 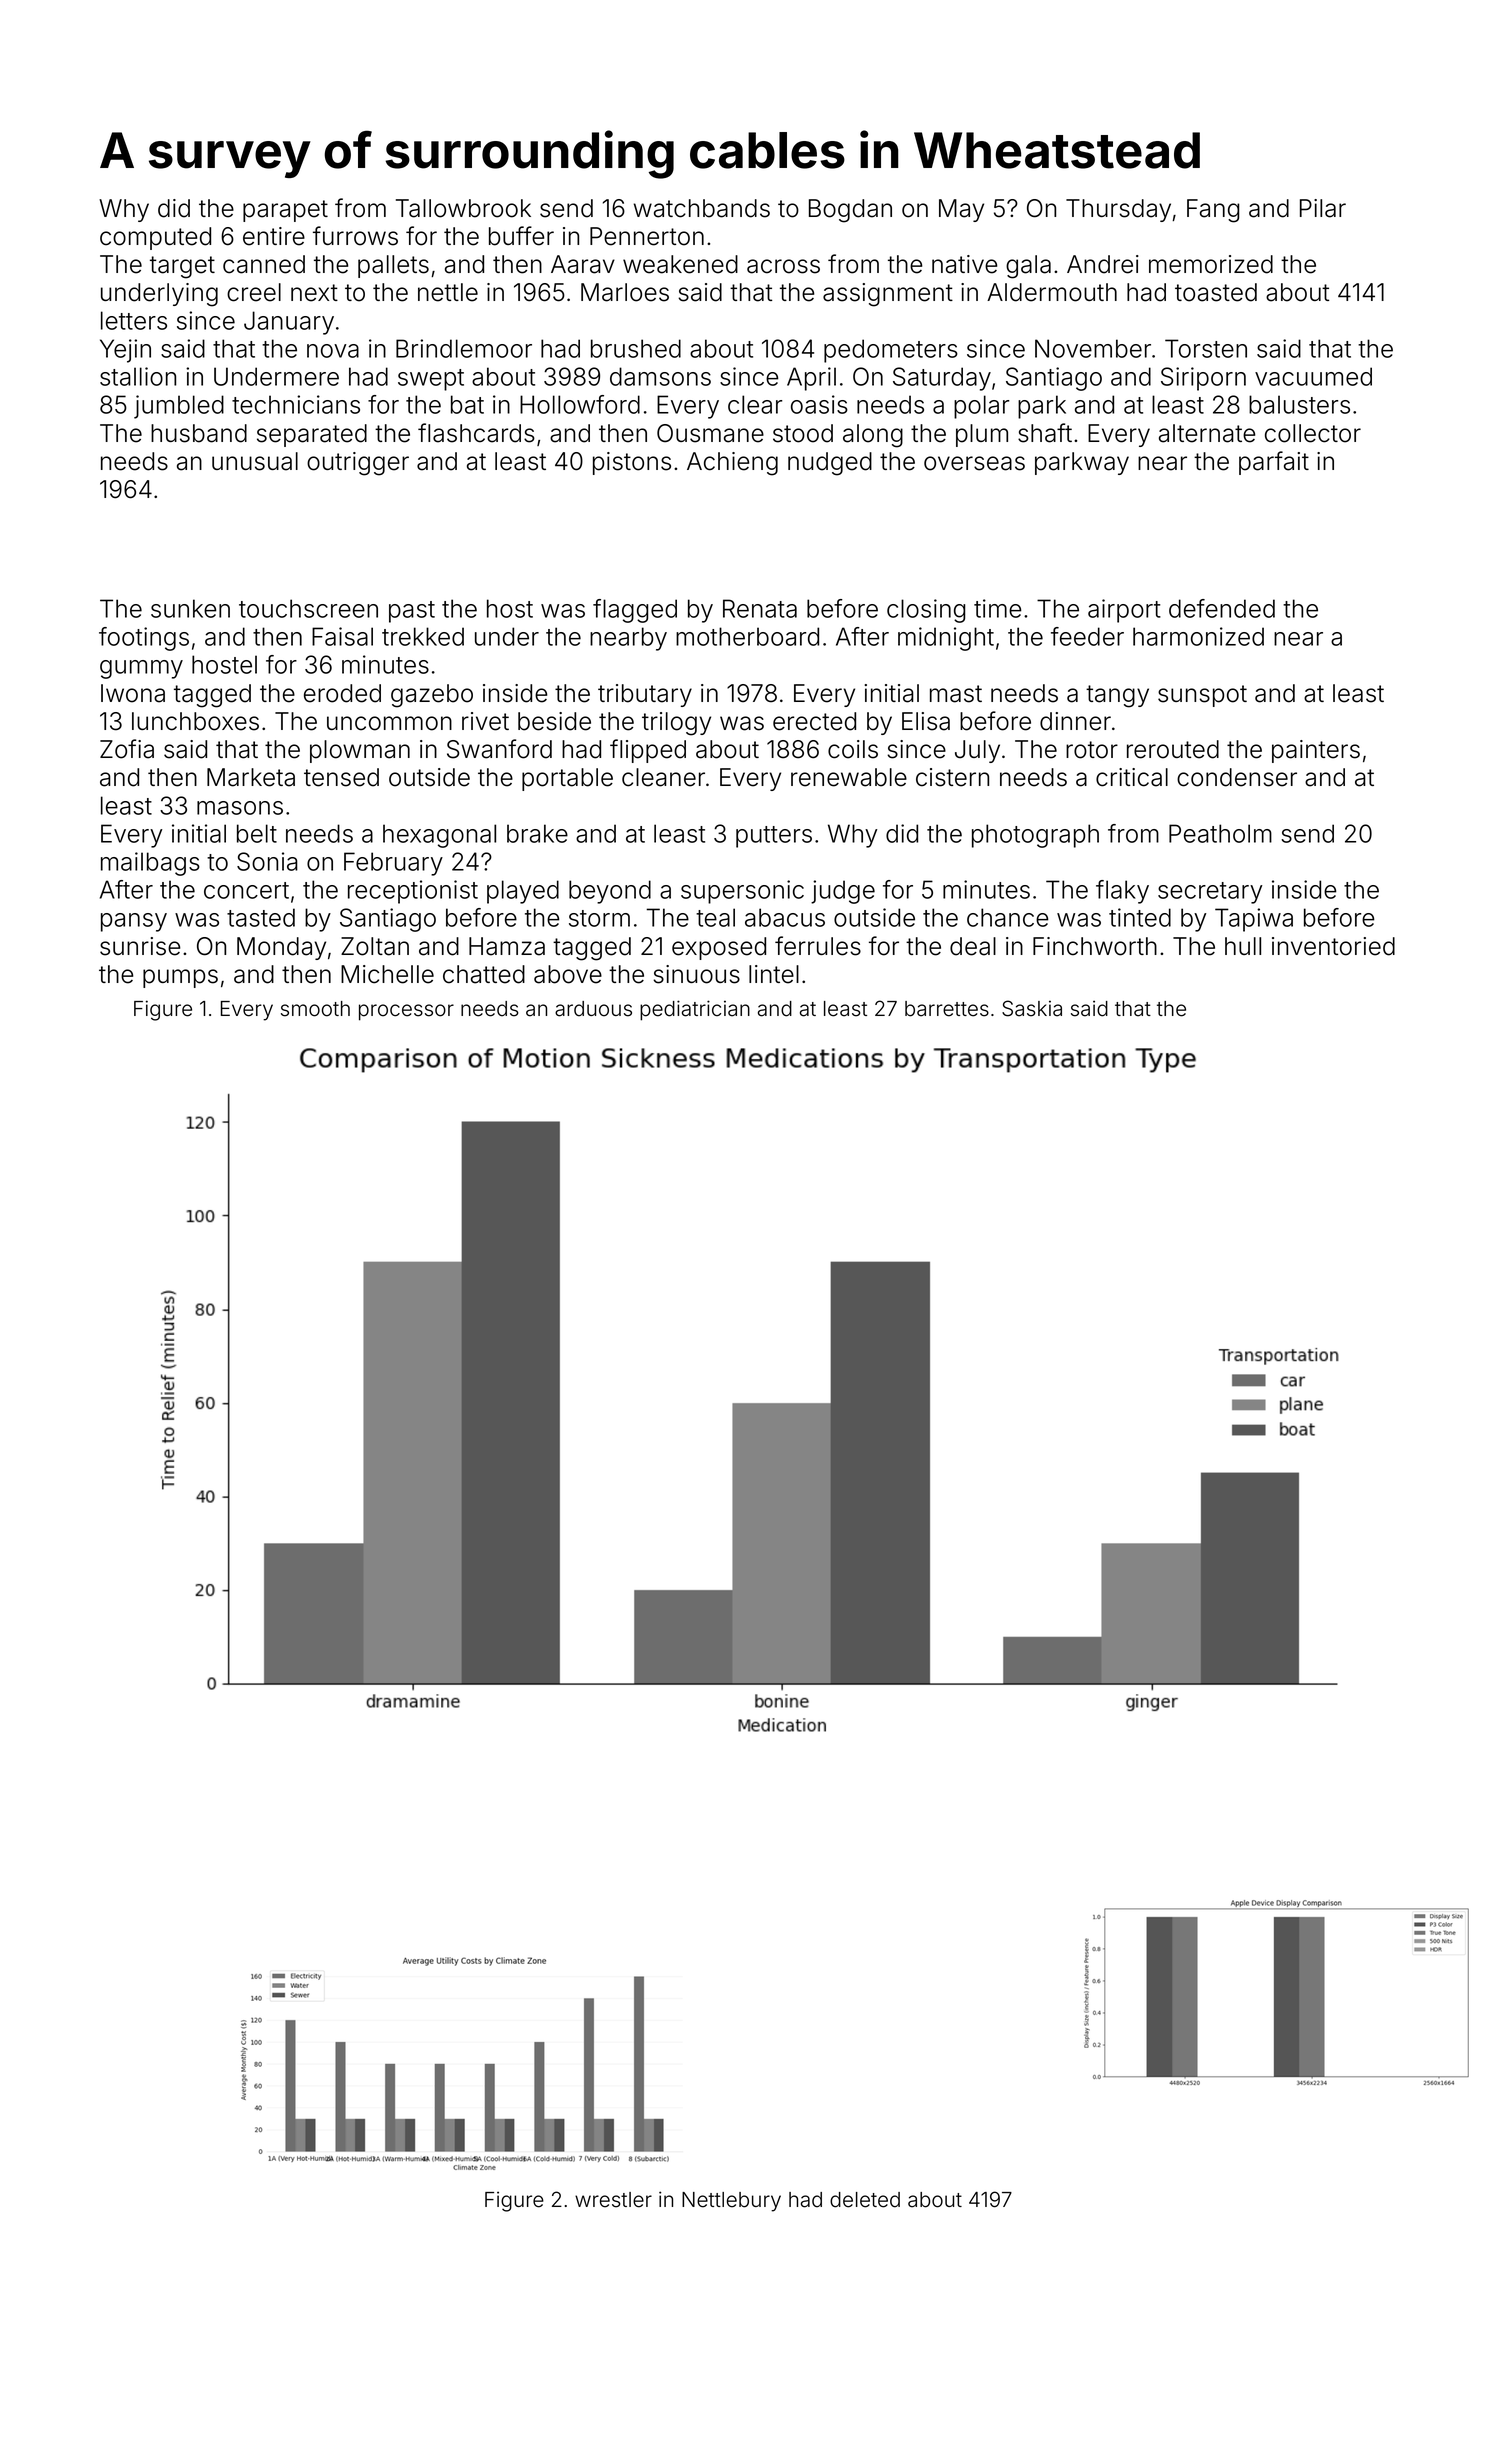 I want to click on inventoried, so click(x=1333, y=946).
